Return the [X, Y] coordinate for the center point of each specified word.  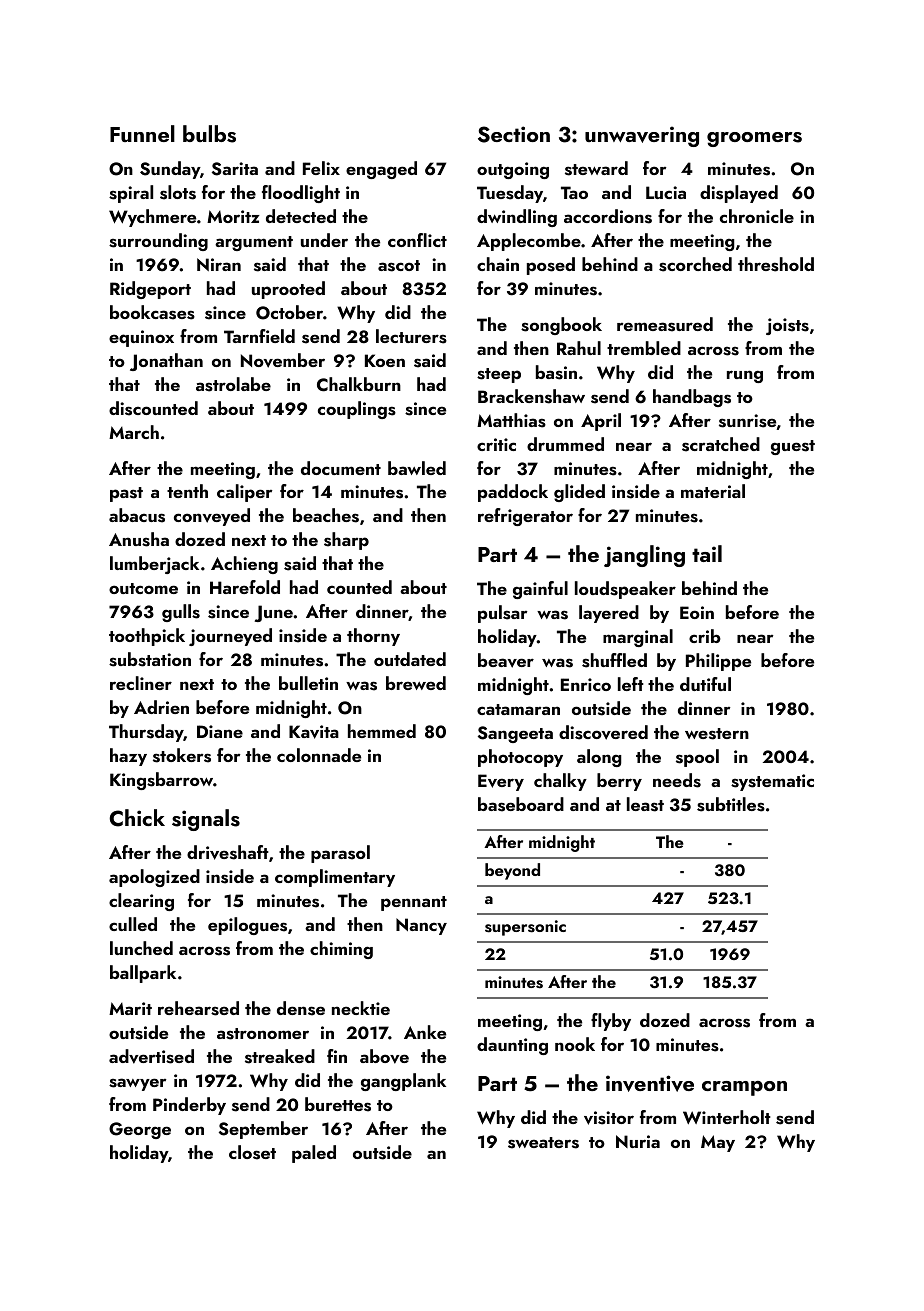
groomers [754, 139]
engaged [381, 170]
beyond [512, 871]
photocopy [520, 758]
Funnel [142, 133]
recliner [141, 683]
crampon [744, 1088]
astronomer [263, 1034]
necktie [361, 1008]
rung [745, 376]
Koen [385, 360]
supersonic [525, 928]
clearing [141, 902]
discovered [603, 732]
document [341, 468]
